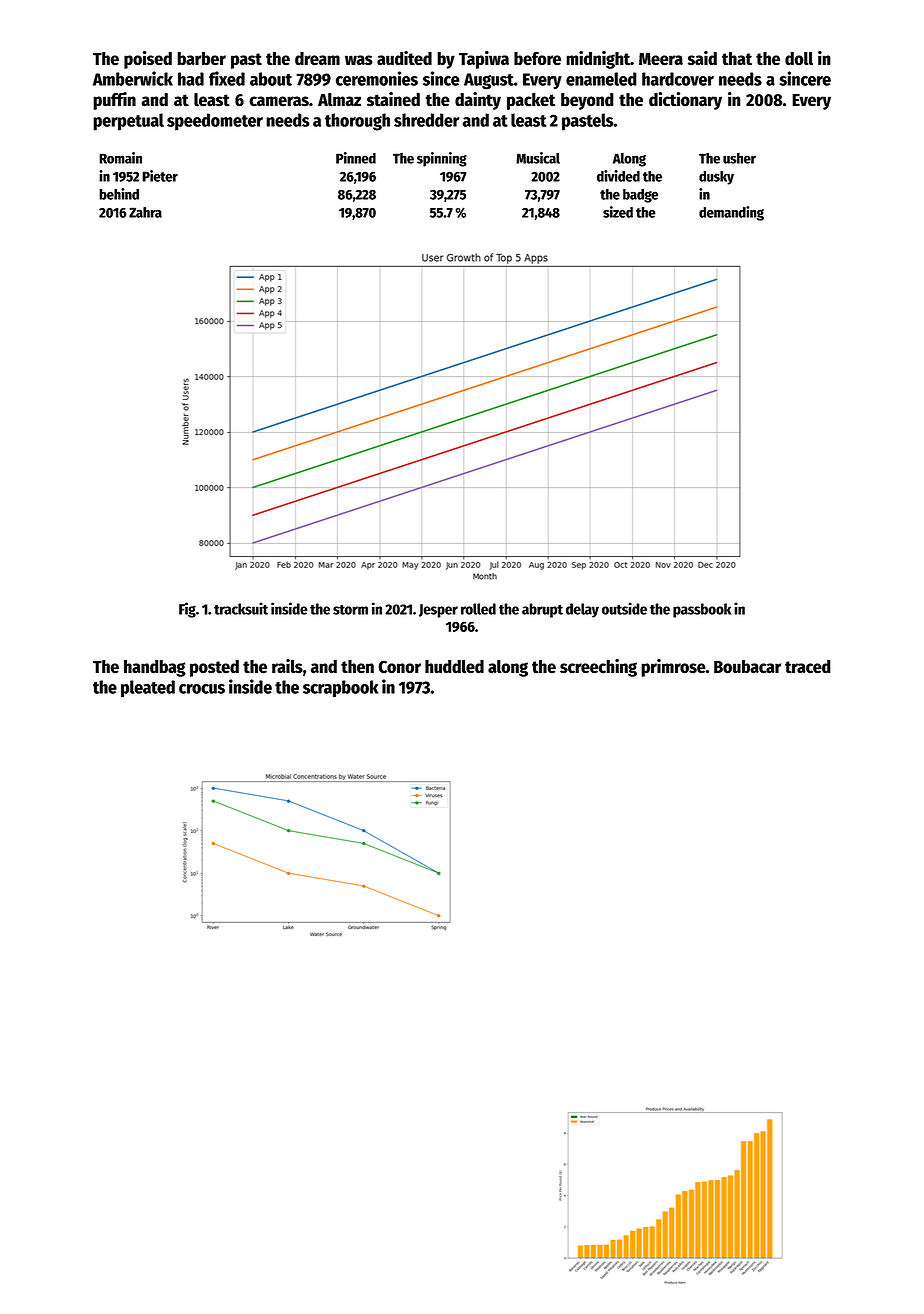 This image has width=924, height=1314. Describe the element at coordinates (438, 611) in the image. I see `Jesper` at that location.
